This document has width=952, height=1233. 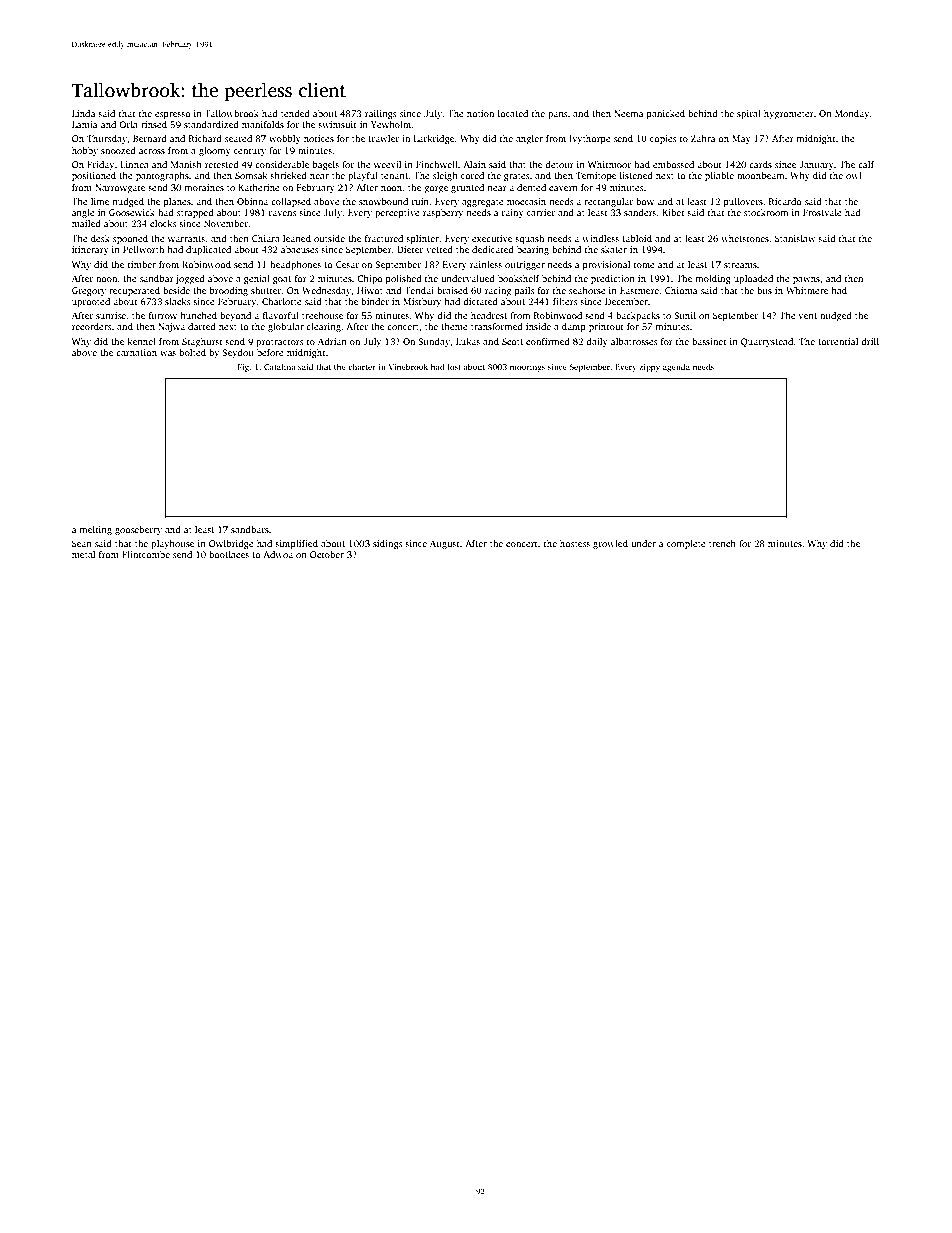 What do you see at coordinates (676, 367) in the document?
I see `agenda` at bounding box center [676, 367].
